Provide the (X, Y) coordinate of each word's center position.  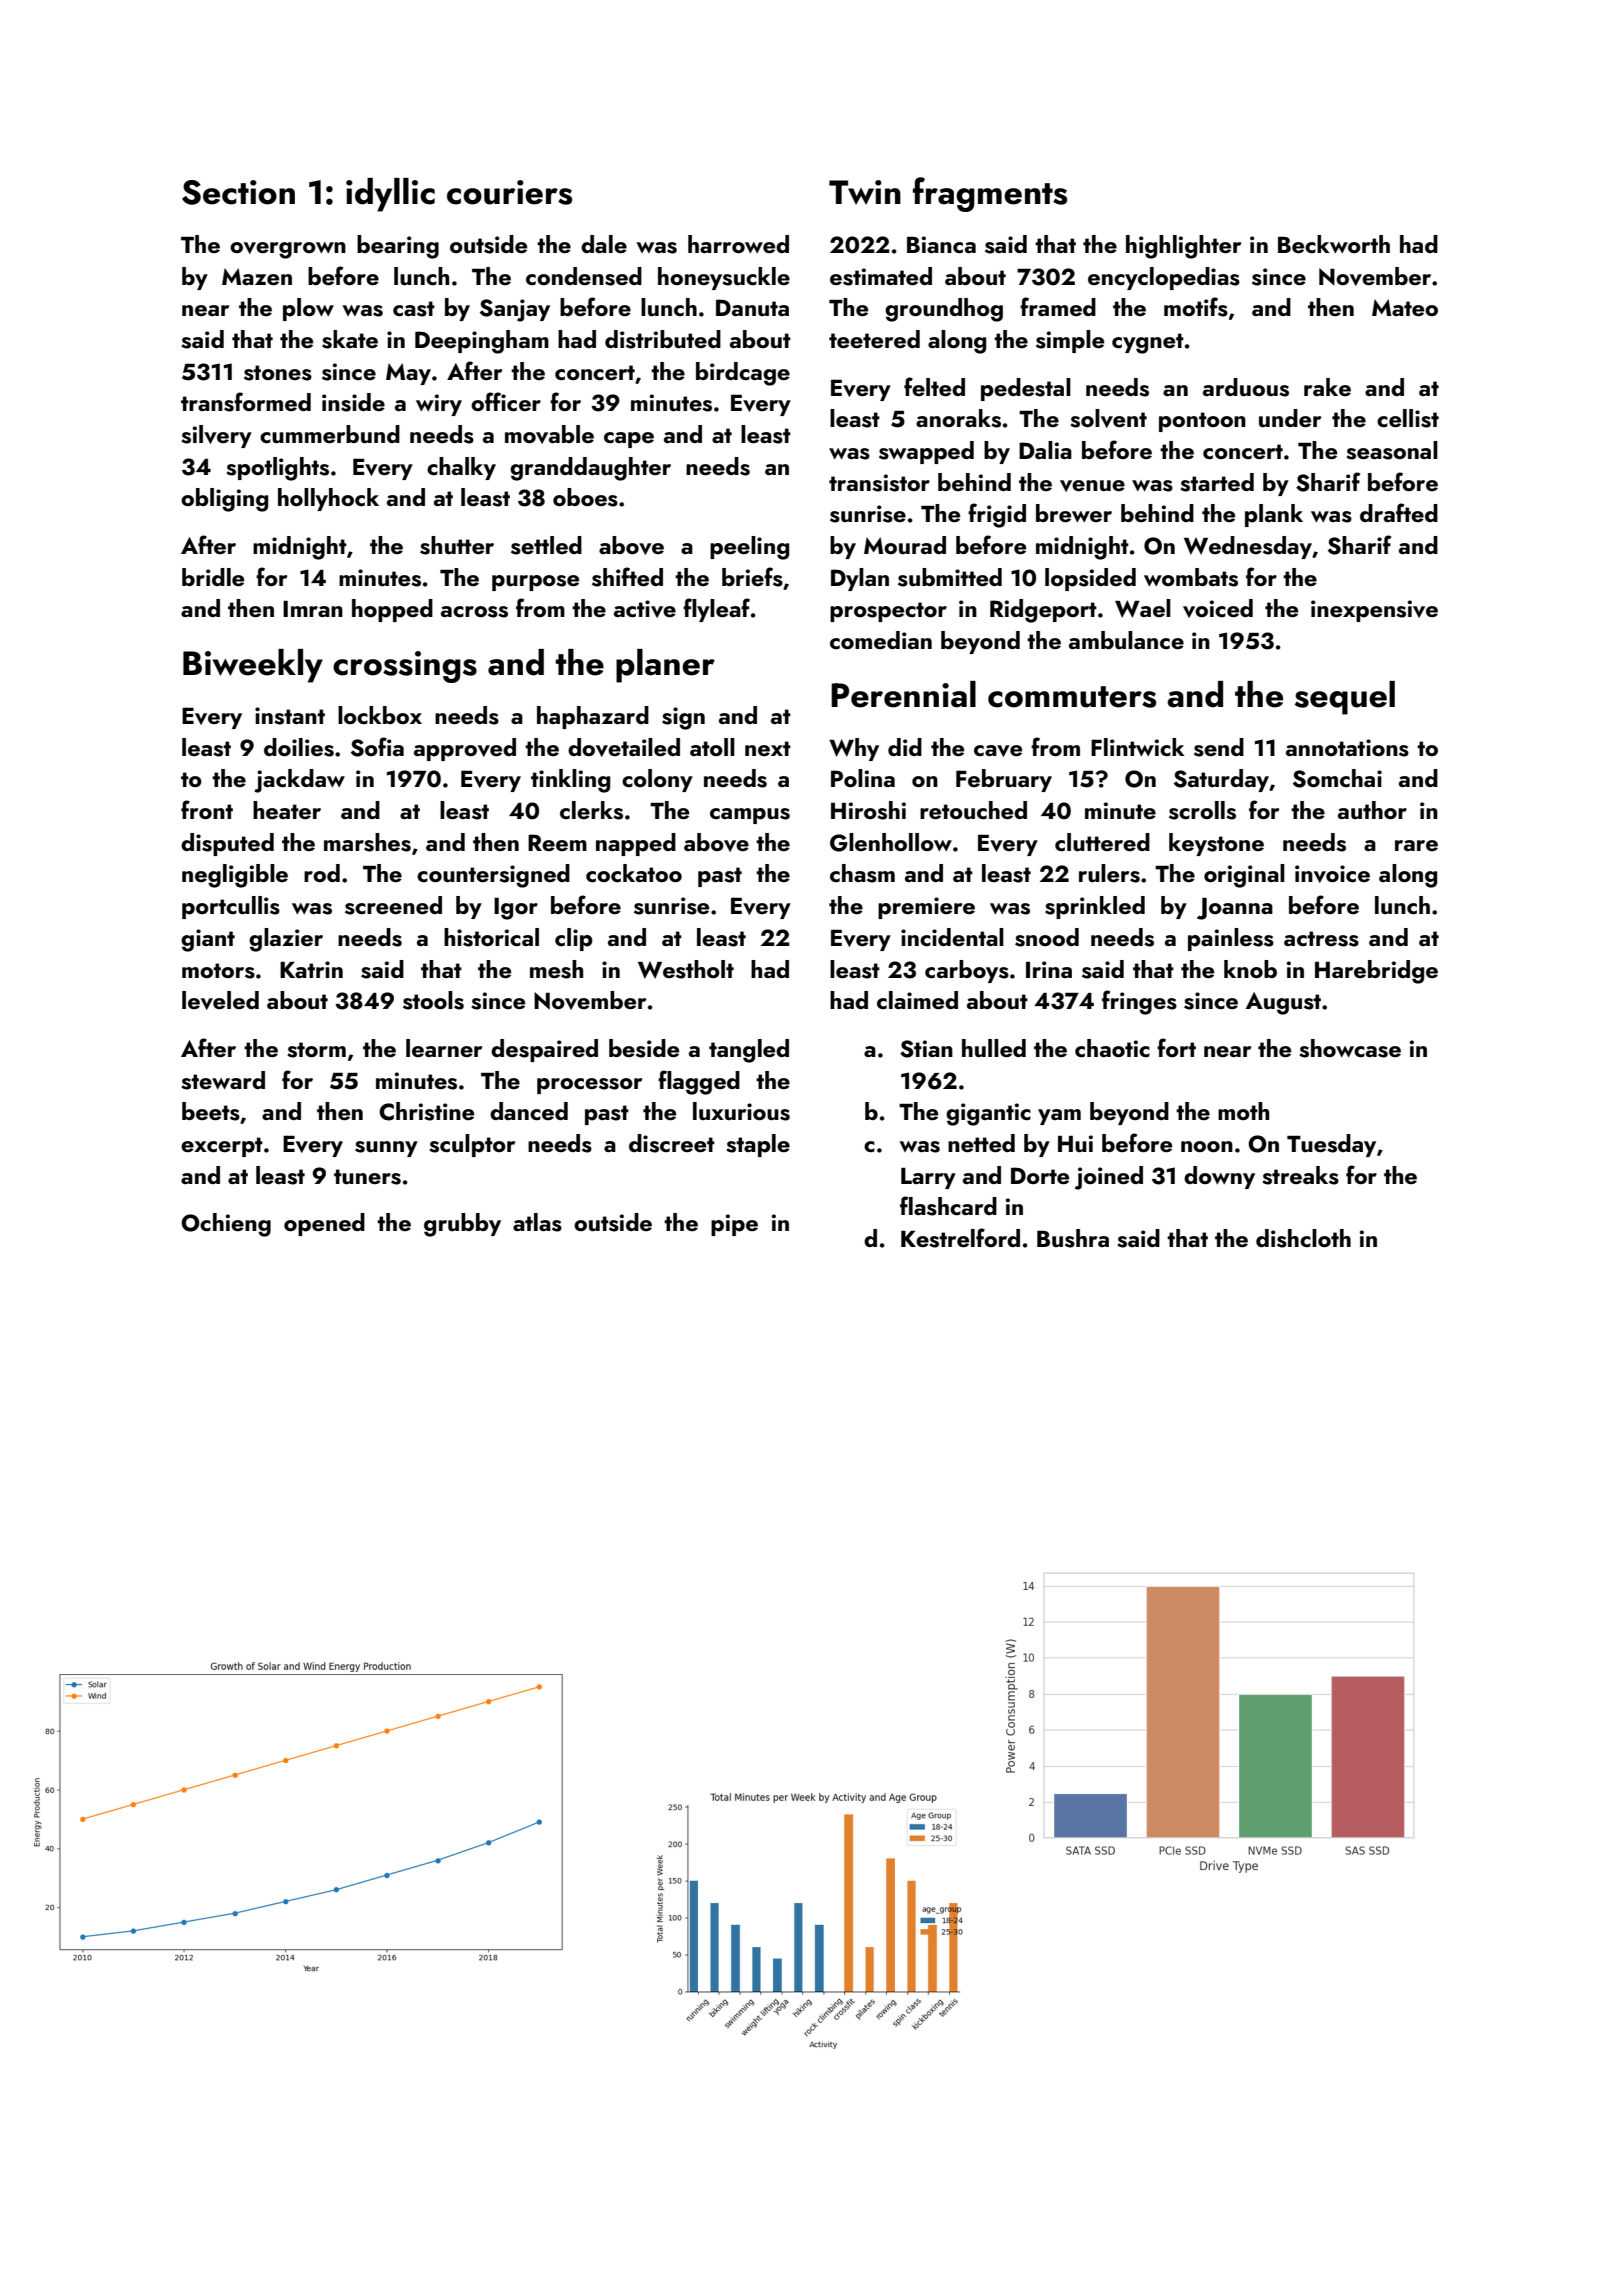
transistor (879, 483)
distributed (663, 339)
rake (1327, 387)
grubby (462, 1225)
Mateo (1405, 307)
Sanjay (515, 310)
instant (290, 716)
